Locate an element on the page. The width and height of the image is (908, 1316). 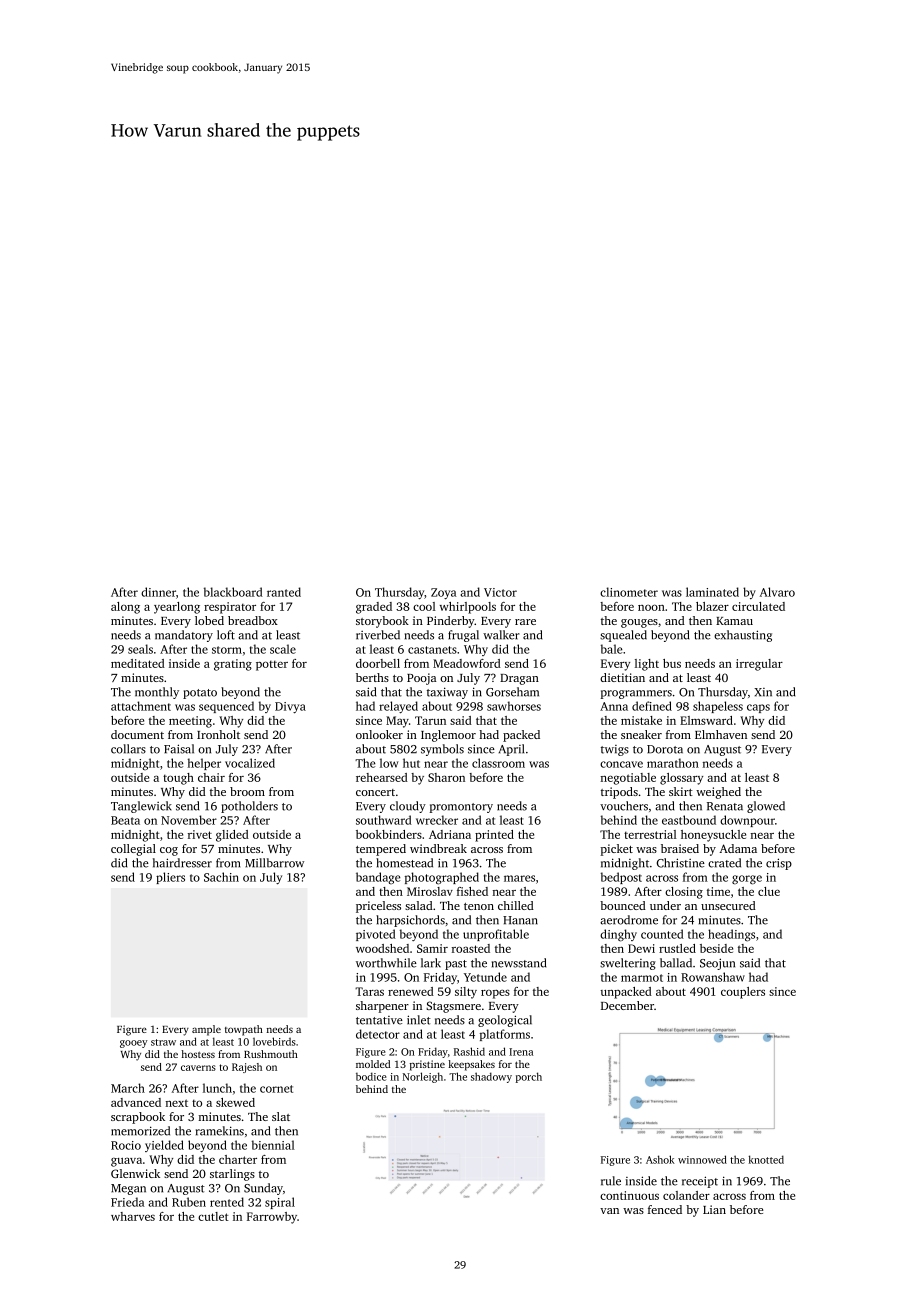
Faisal is located at coordinates (179, 749).
